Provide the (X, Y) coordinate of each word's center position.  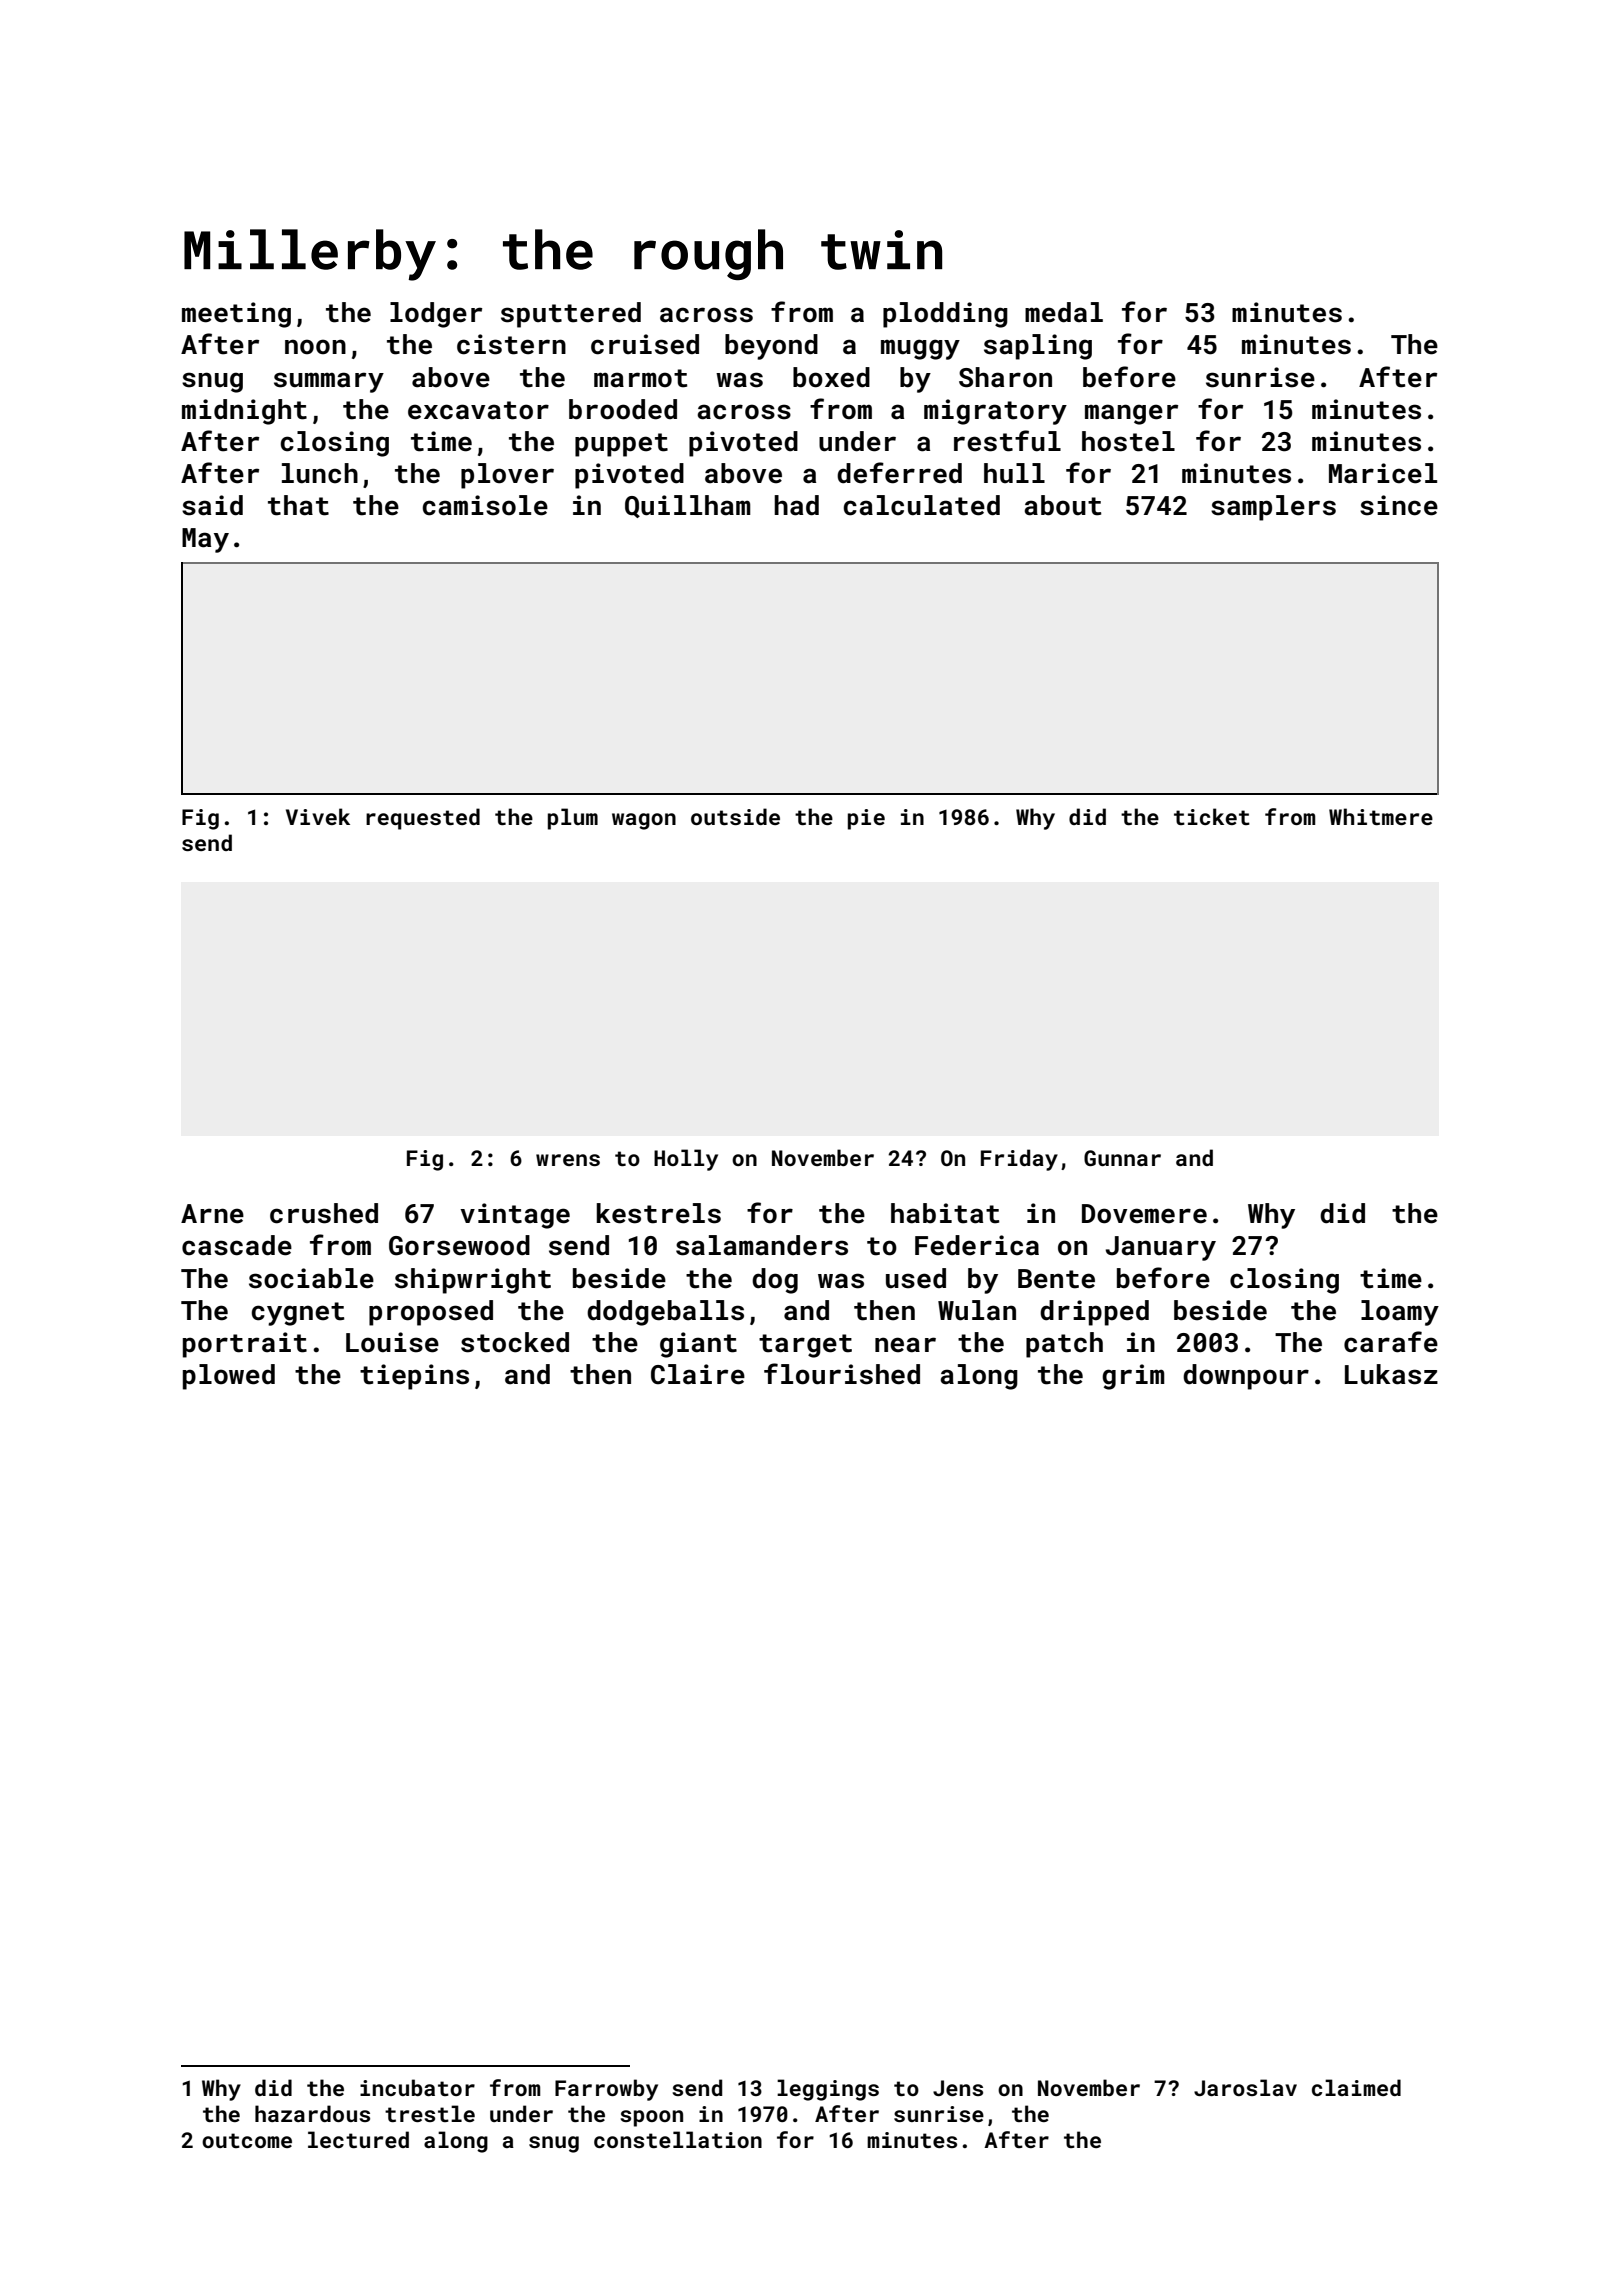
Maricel (1383, 473)
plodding (945, 315)
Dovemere (1144, 1214)
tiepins (414, 1377)
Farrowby (606, 2090)
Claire (698, 1374)
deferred (899, 473)
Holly (686, 1160)
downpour (1246, 1377)
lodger (436, 315)
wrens (568, 1160)
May (205, 540)
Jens (958, 2088)
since (1399, 505)
